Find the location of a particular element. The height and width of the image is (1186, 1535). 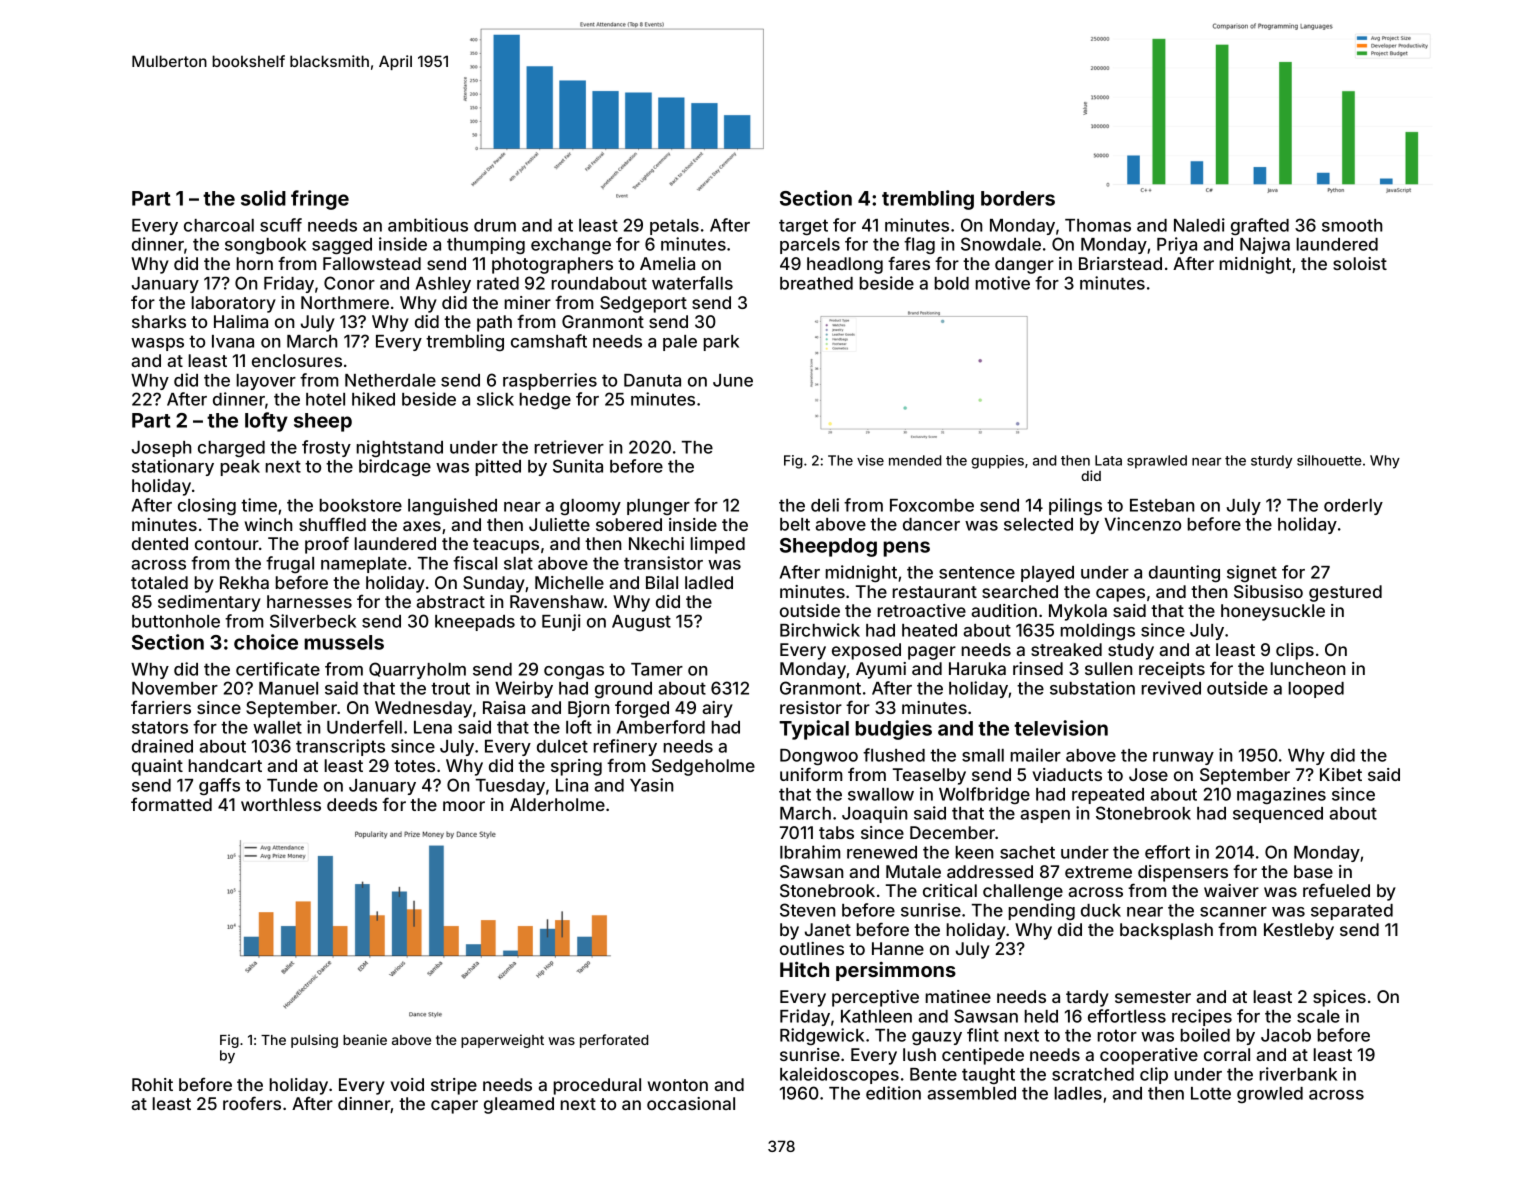

fringe is located at coordinates (320, 200).
